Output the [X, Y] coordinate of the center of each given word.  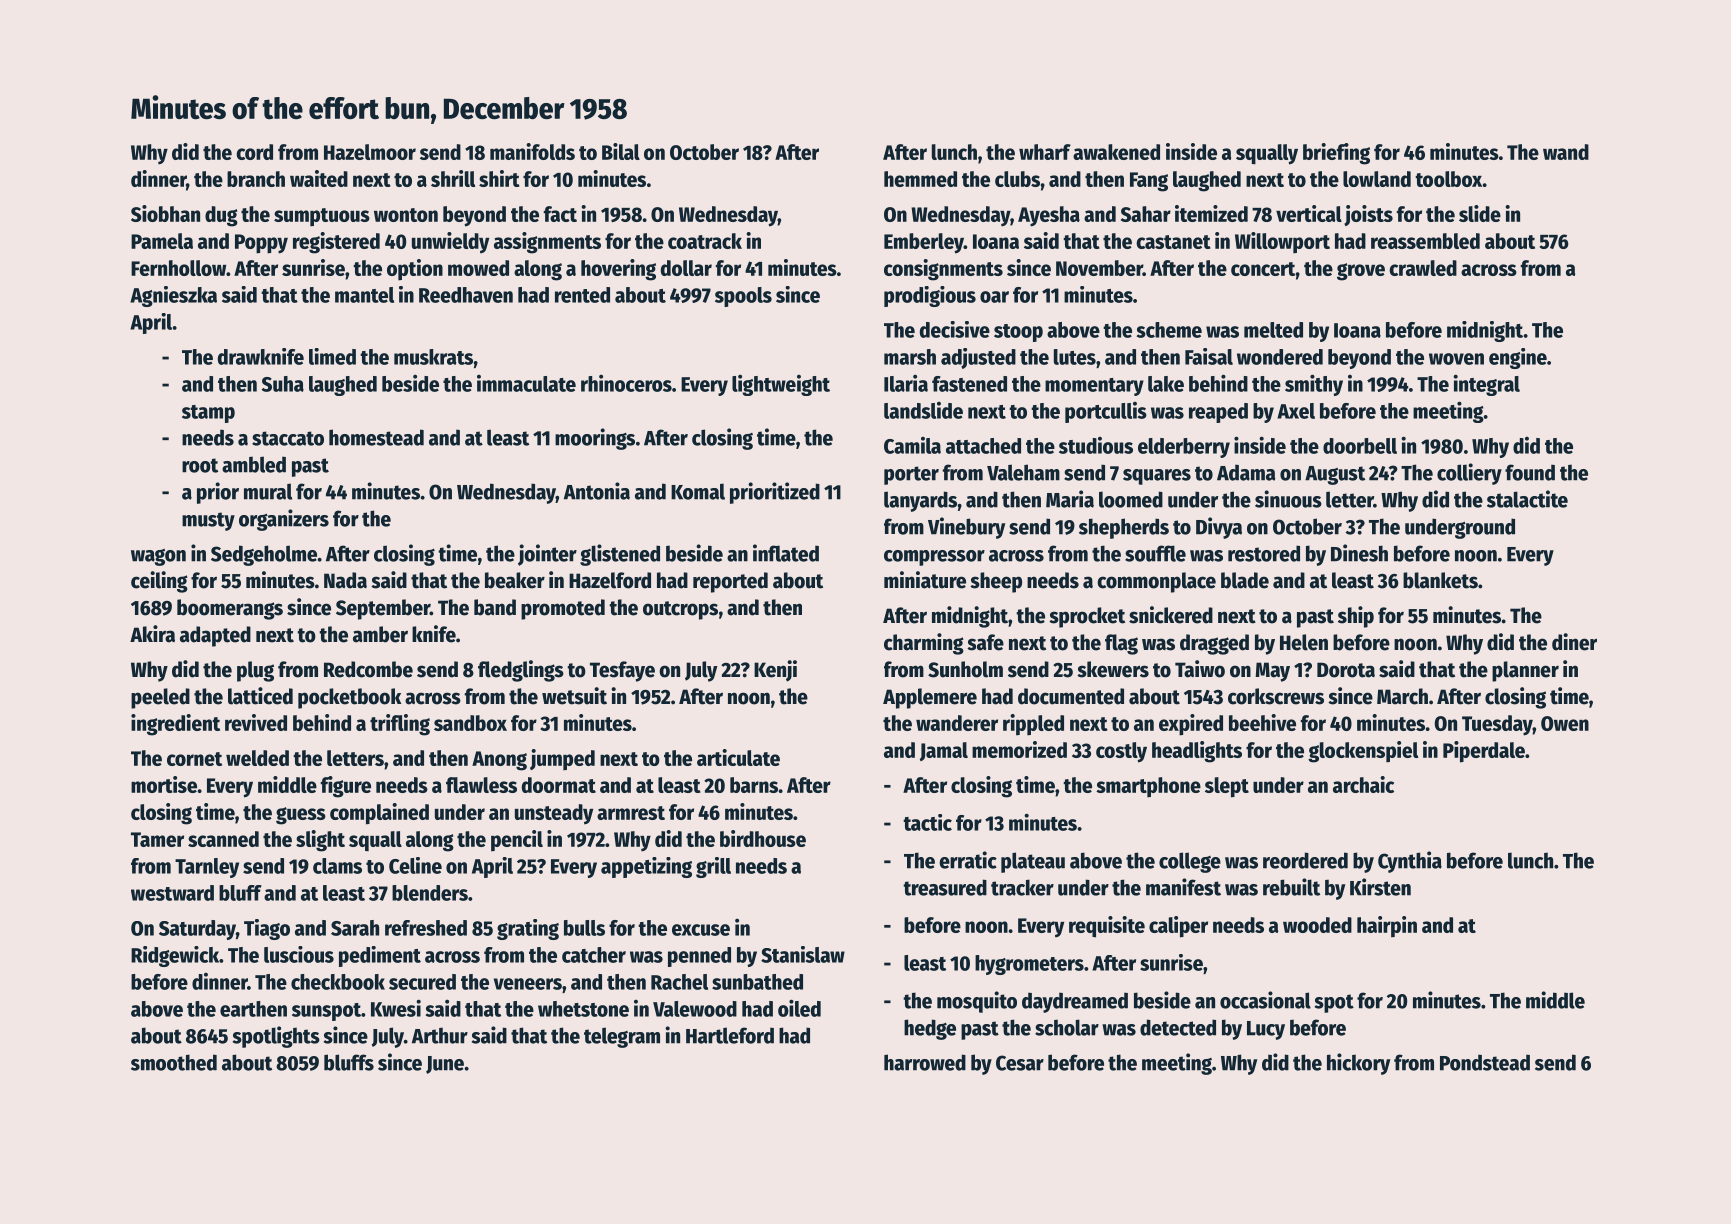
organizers [284, 520]
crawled [1423, 268]
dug [221, 216]
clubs [1017, 179]
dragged [1214, 644]
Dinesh [1359, 553]
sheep [996, 582]
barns [754, 785]
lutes [1075, 357]
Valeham [1023, 472]
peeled [160, 698]
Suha [283, 384]
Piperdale [1484, 752]
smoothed [174, 1062]
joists [1368, 215]
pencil [517, 841]
